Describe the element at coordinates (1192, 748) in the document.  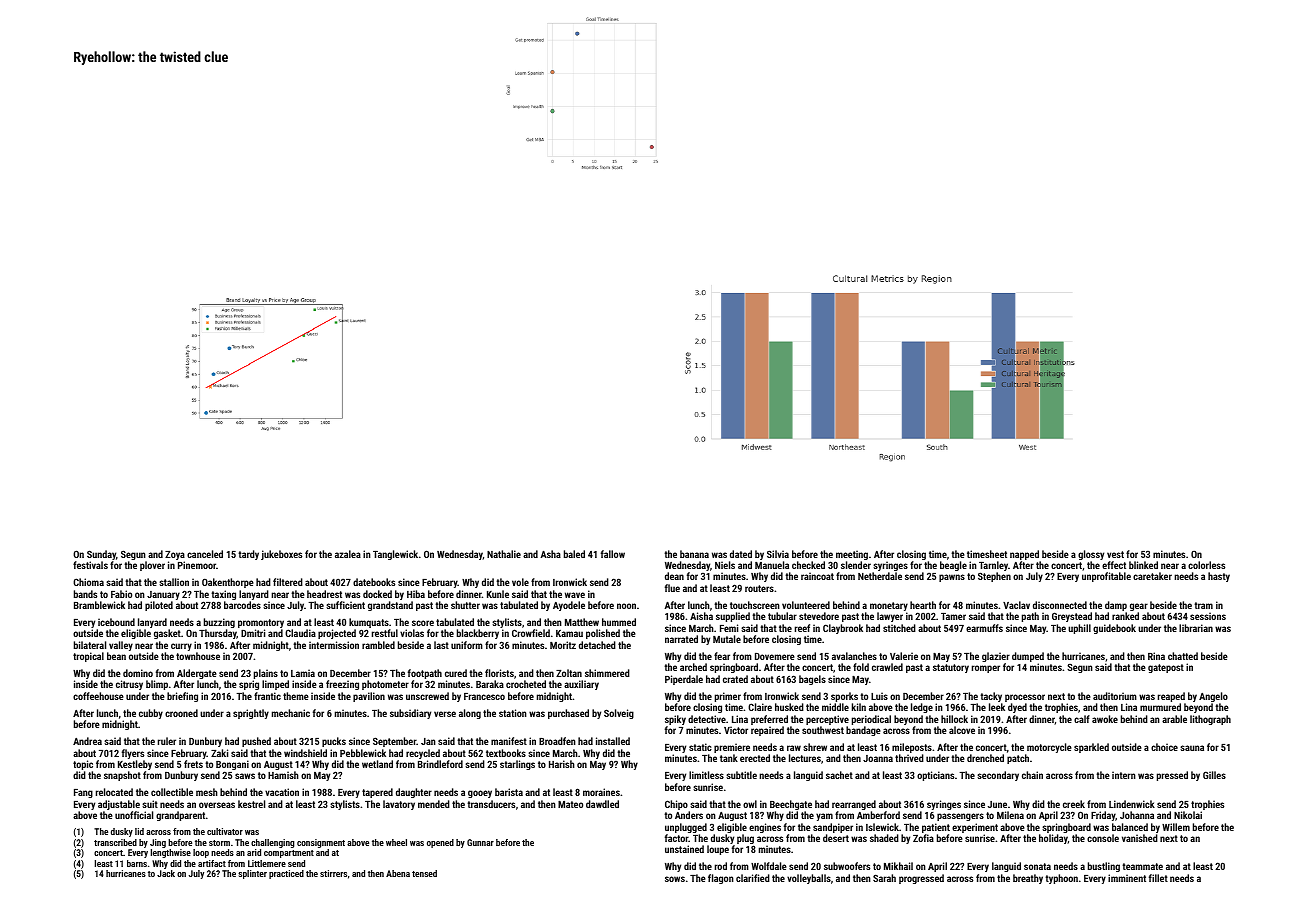
I see `sauna` at that location.
